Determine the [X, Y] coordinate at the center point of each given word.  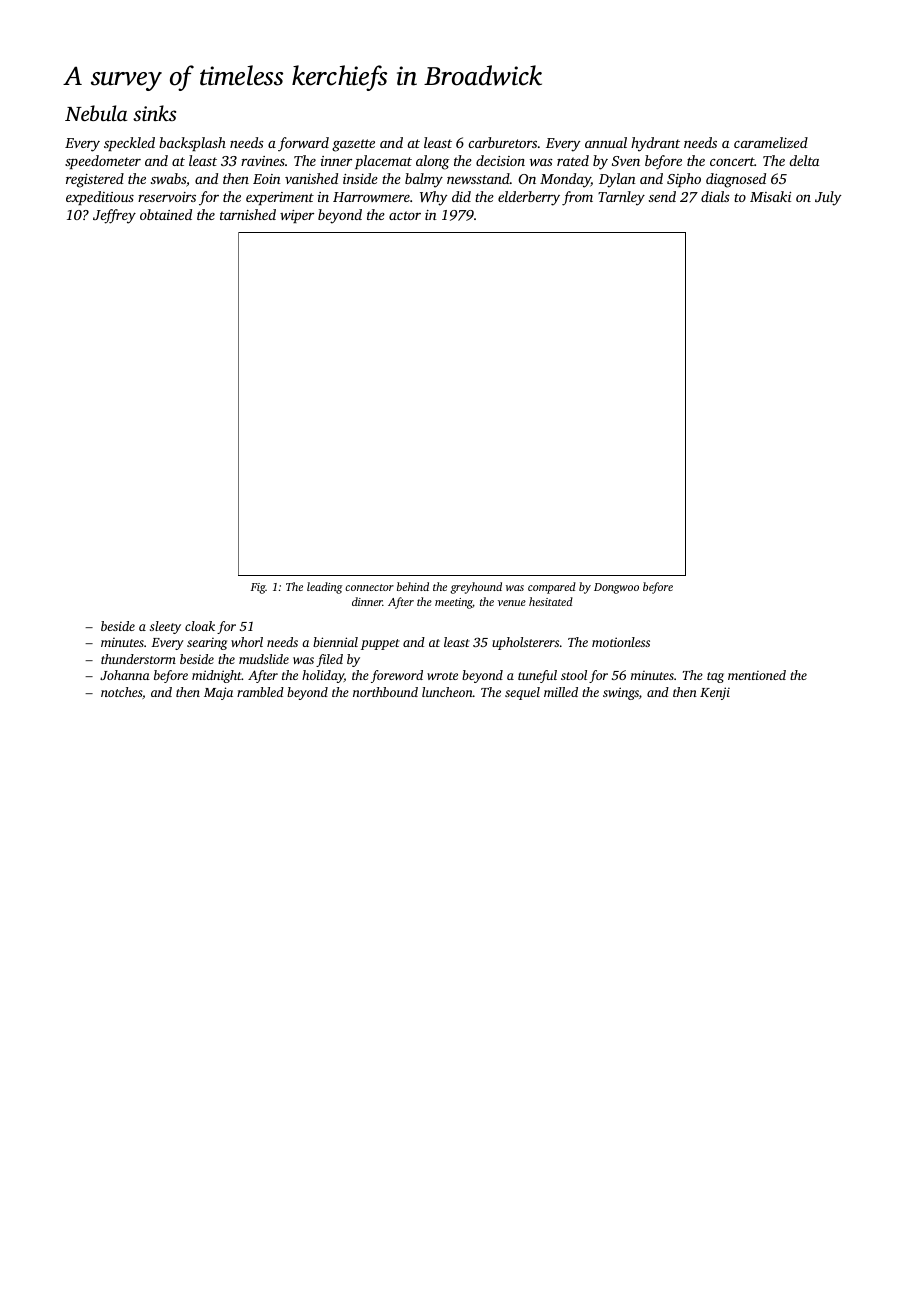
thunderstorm [138, 659]
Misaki [770, 196]
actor [405, 215]
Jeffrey [114, 216]
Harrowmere [371, 197]
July [828, 198]
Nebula [96, 113]
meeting [454, 603]
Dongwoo [616, 588]
